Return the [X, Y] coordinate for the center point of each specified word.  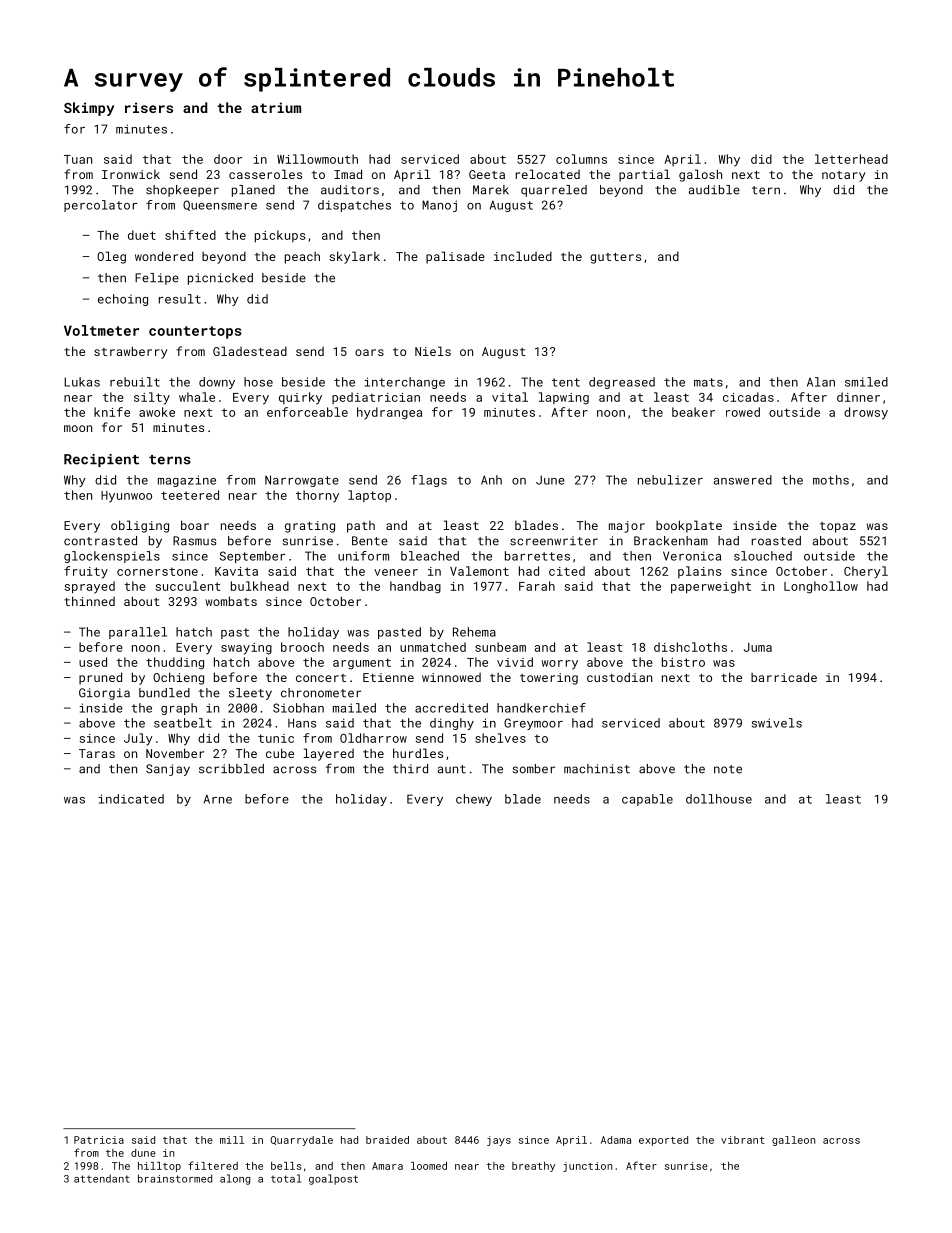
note [728, 769]
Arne [218, 799]
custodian [619, 677]
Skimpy [89, 109]
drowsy [866, 413]
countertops [195, 332]
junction [587, 1167]
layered [328, 754]
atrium [276, 107]
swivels [777, 723]
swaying [246, 649]
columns [581, 159]
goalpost [333, 1179]
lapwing [564, 398]
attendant [102, 1178]
